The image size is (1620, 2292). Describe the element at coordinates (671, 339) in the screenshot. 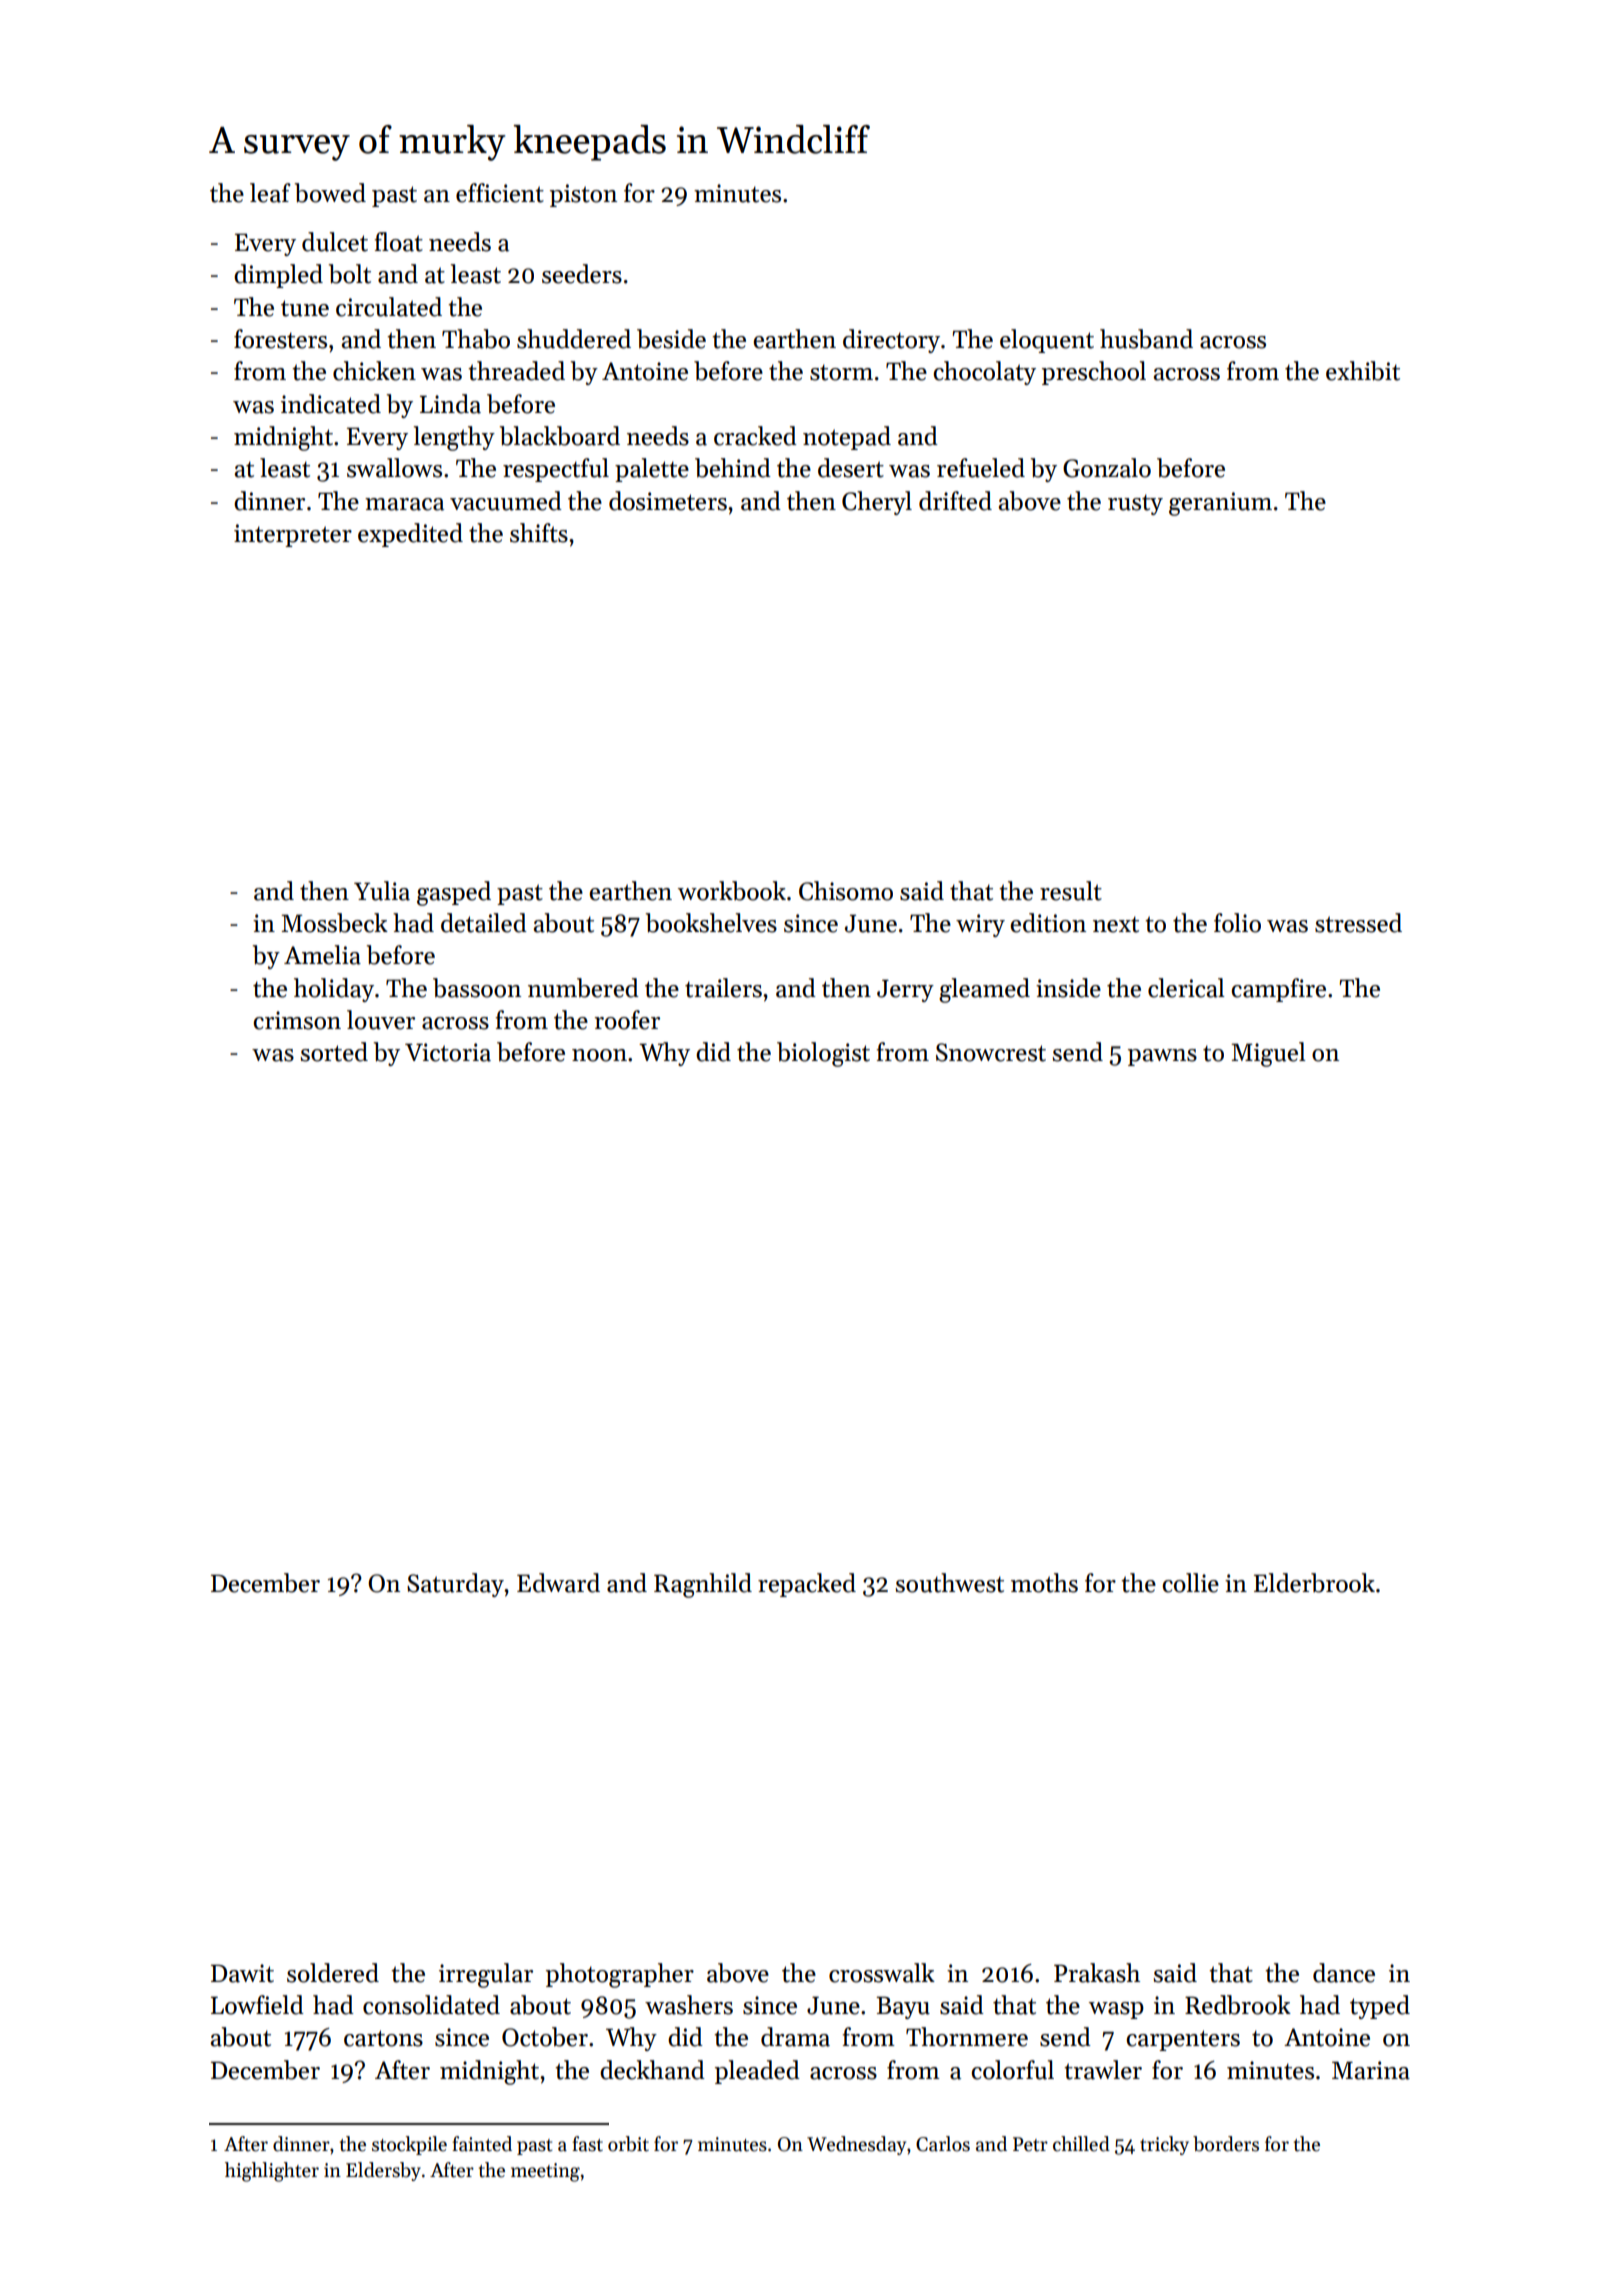

I see `beside` at that location.
